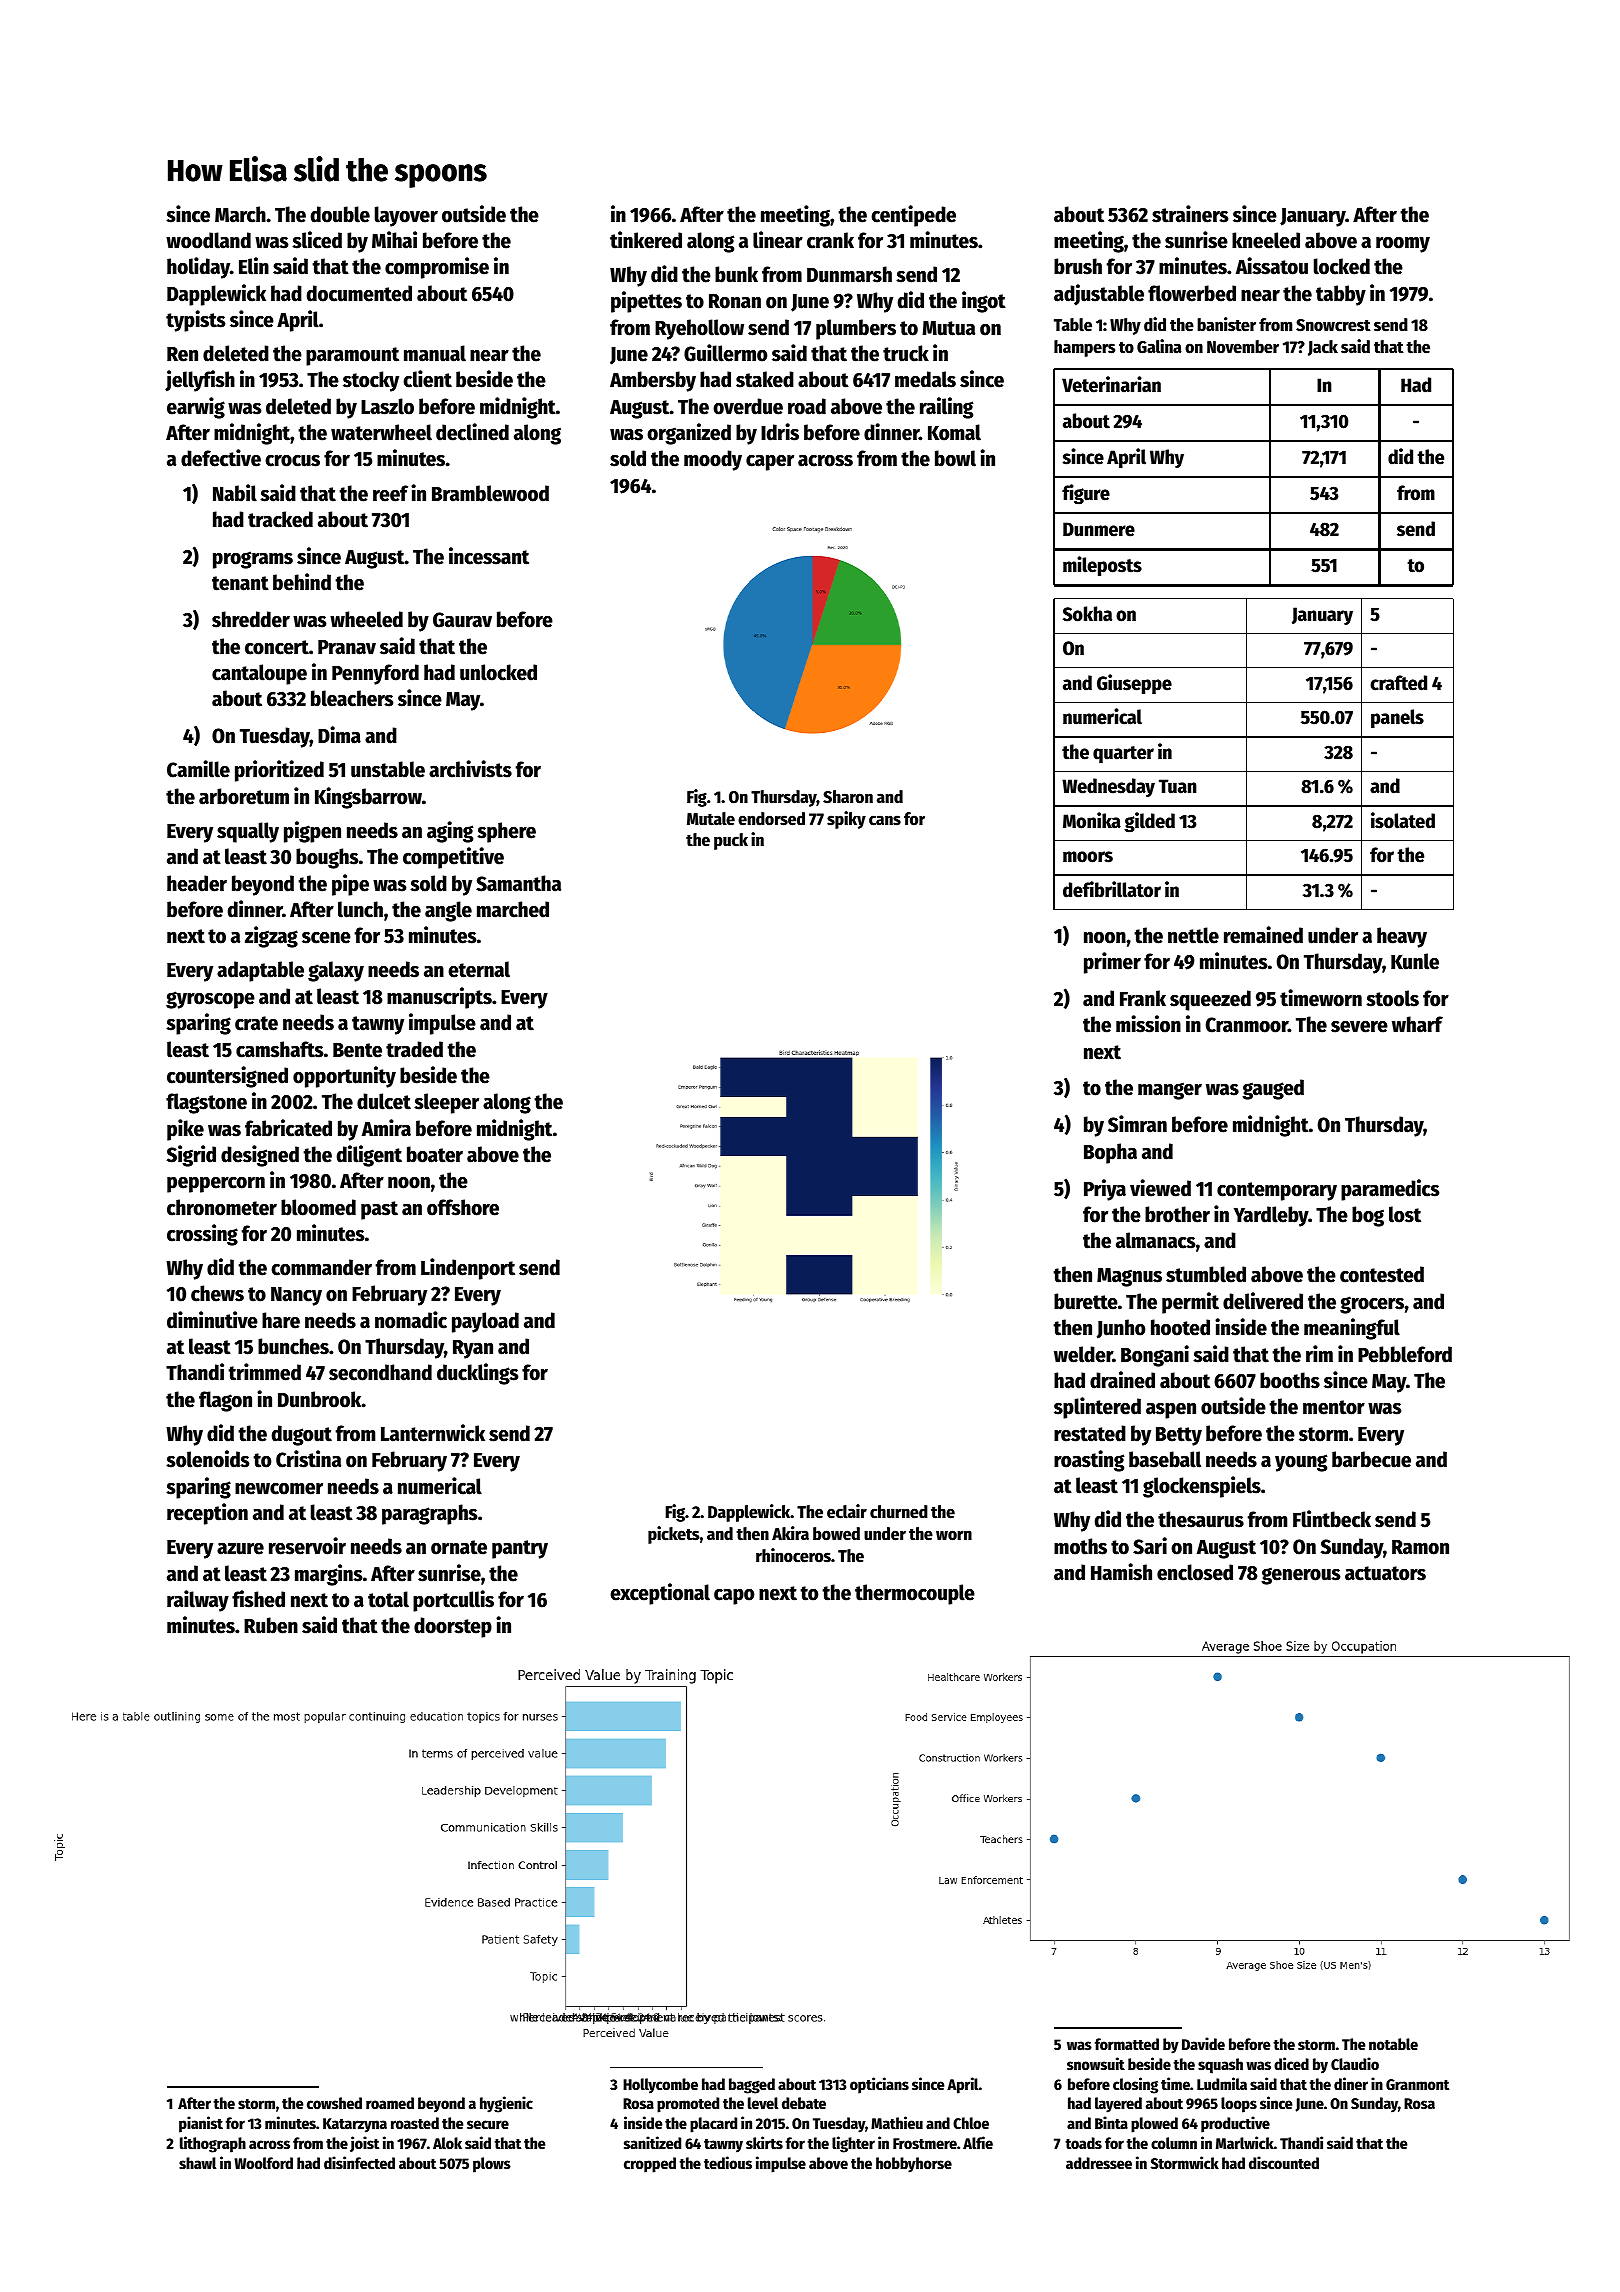 The image size is (1620, 2292). Describe the element at coordinates (1355, 2063) in the image. I see `Claudio` at that location.
